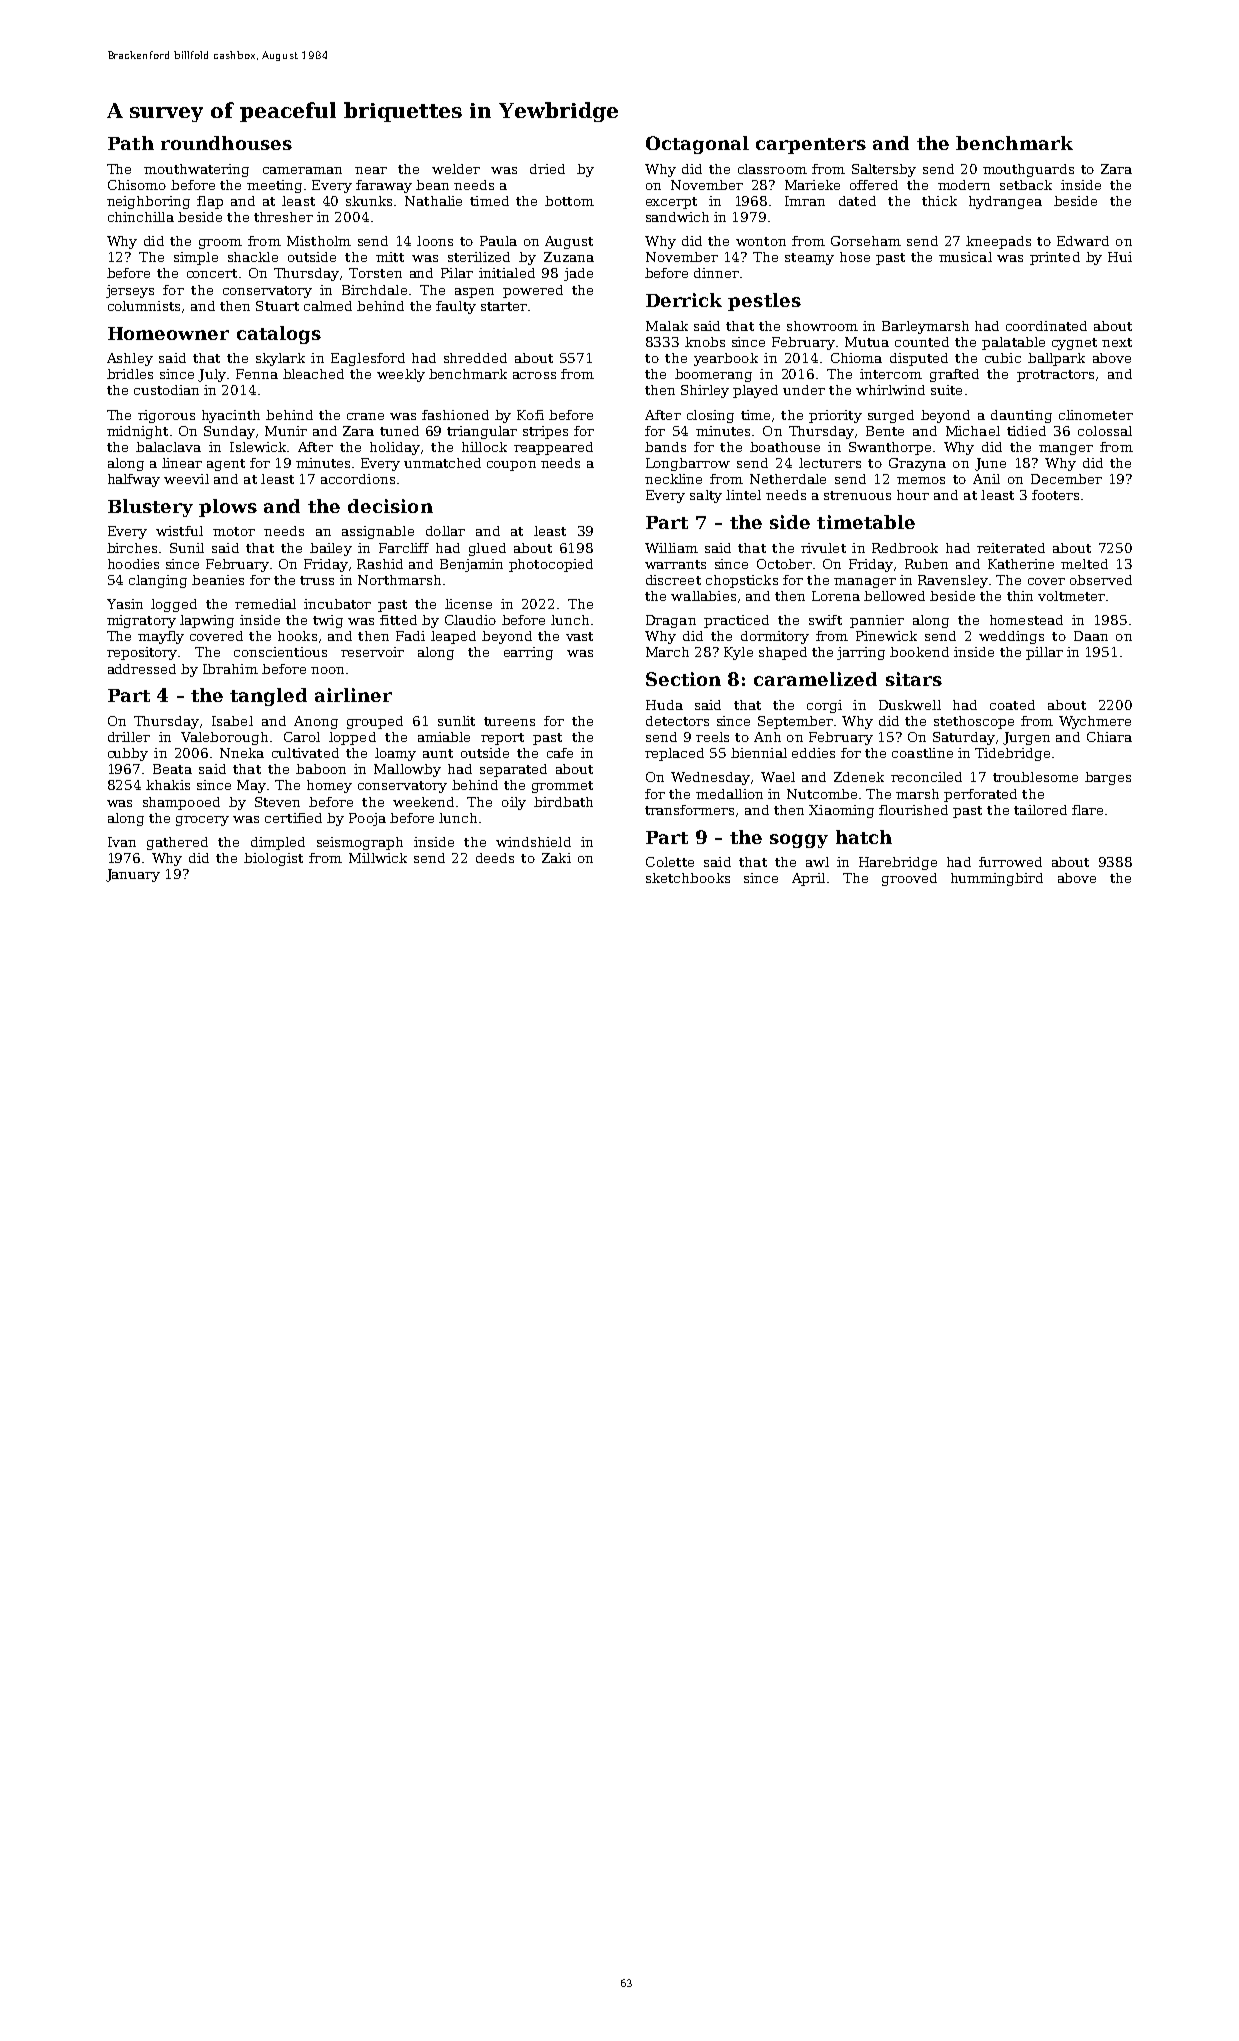  What do you see at coordinates (202, 821) in the image?
I see `grocery` at bounding box center [202, 821].
